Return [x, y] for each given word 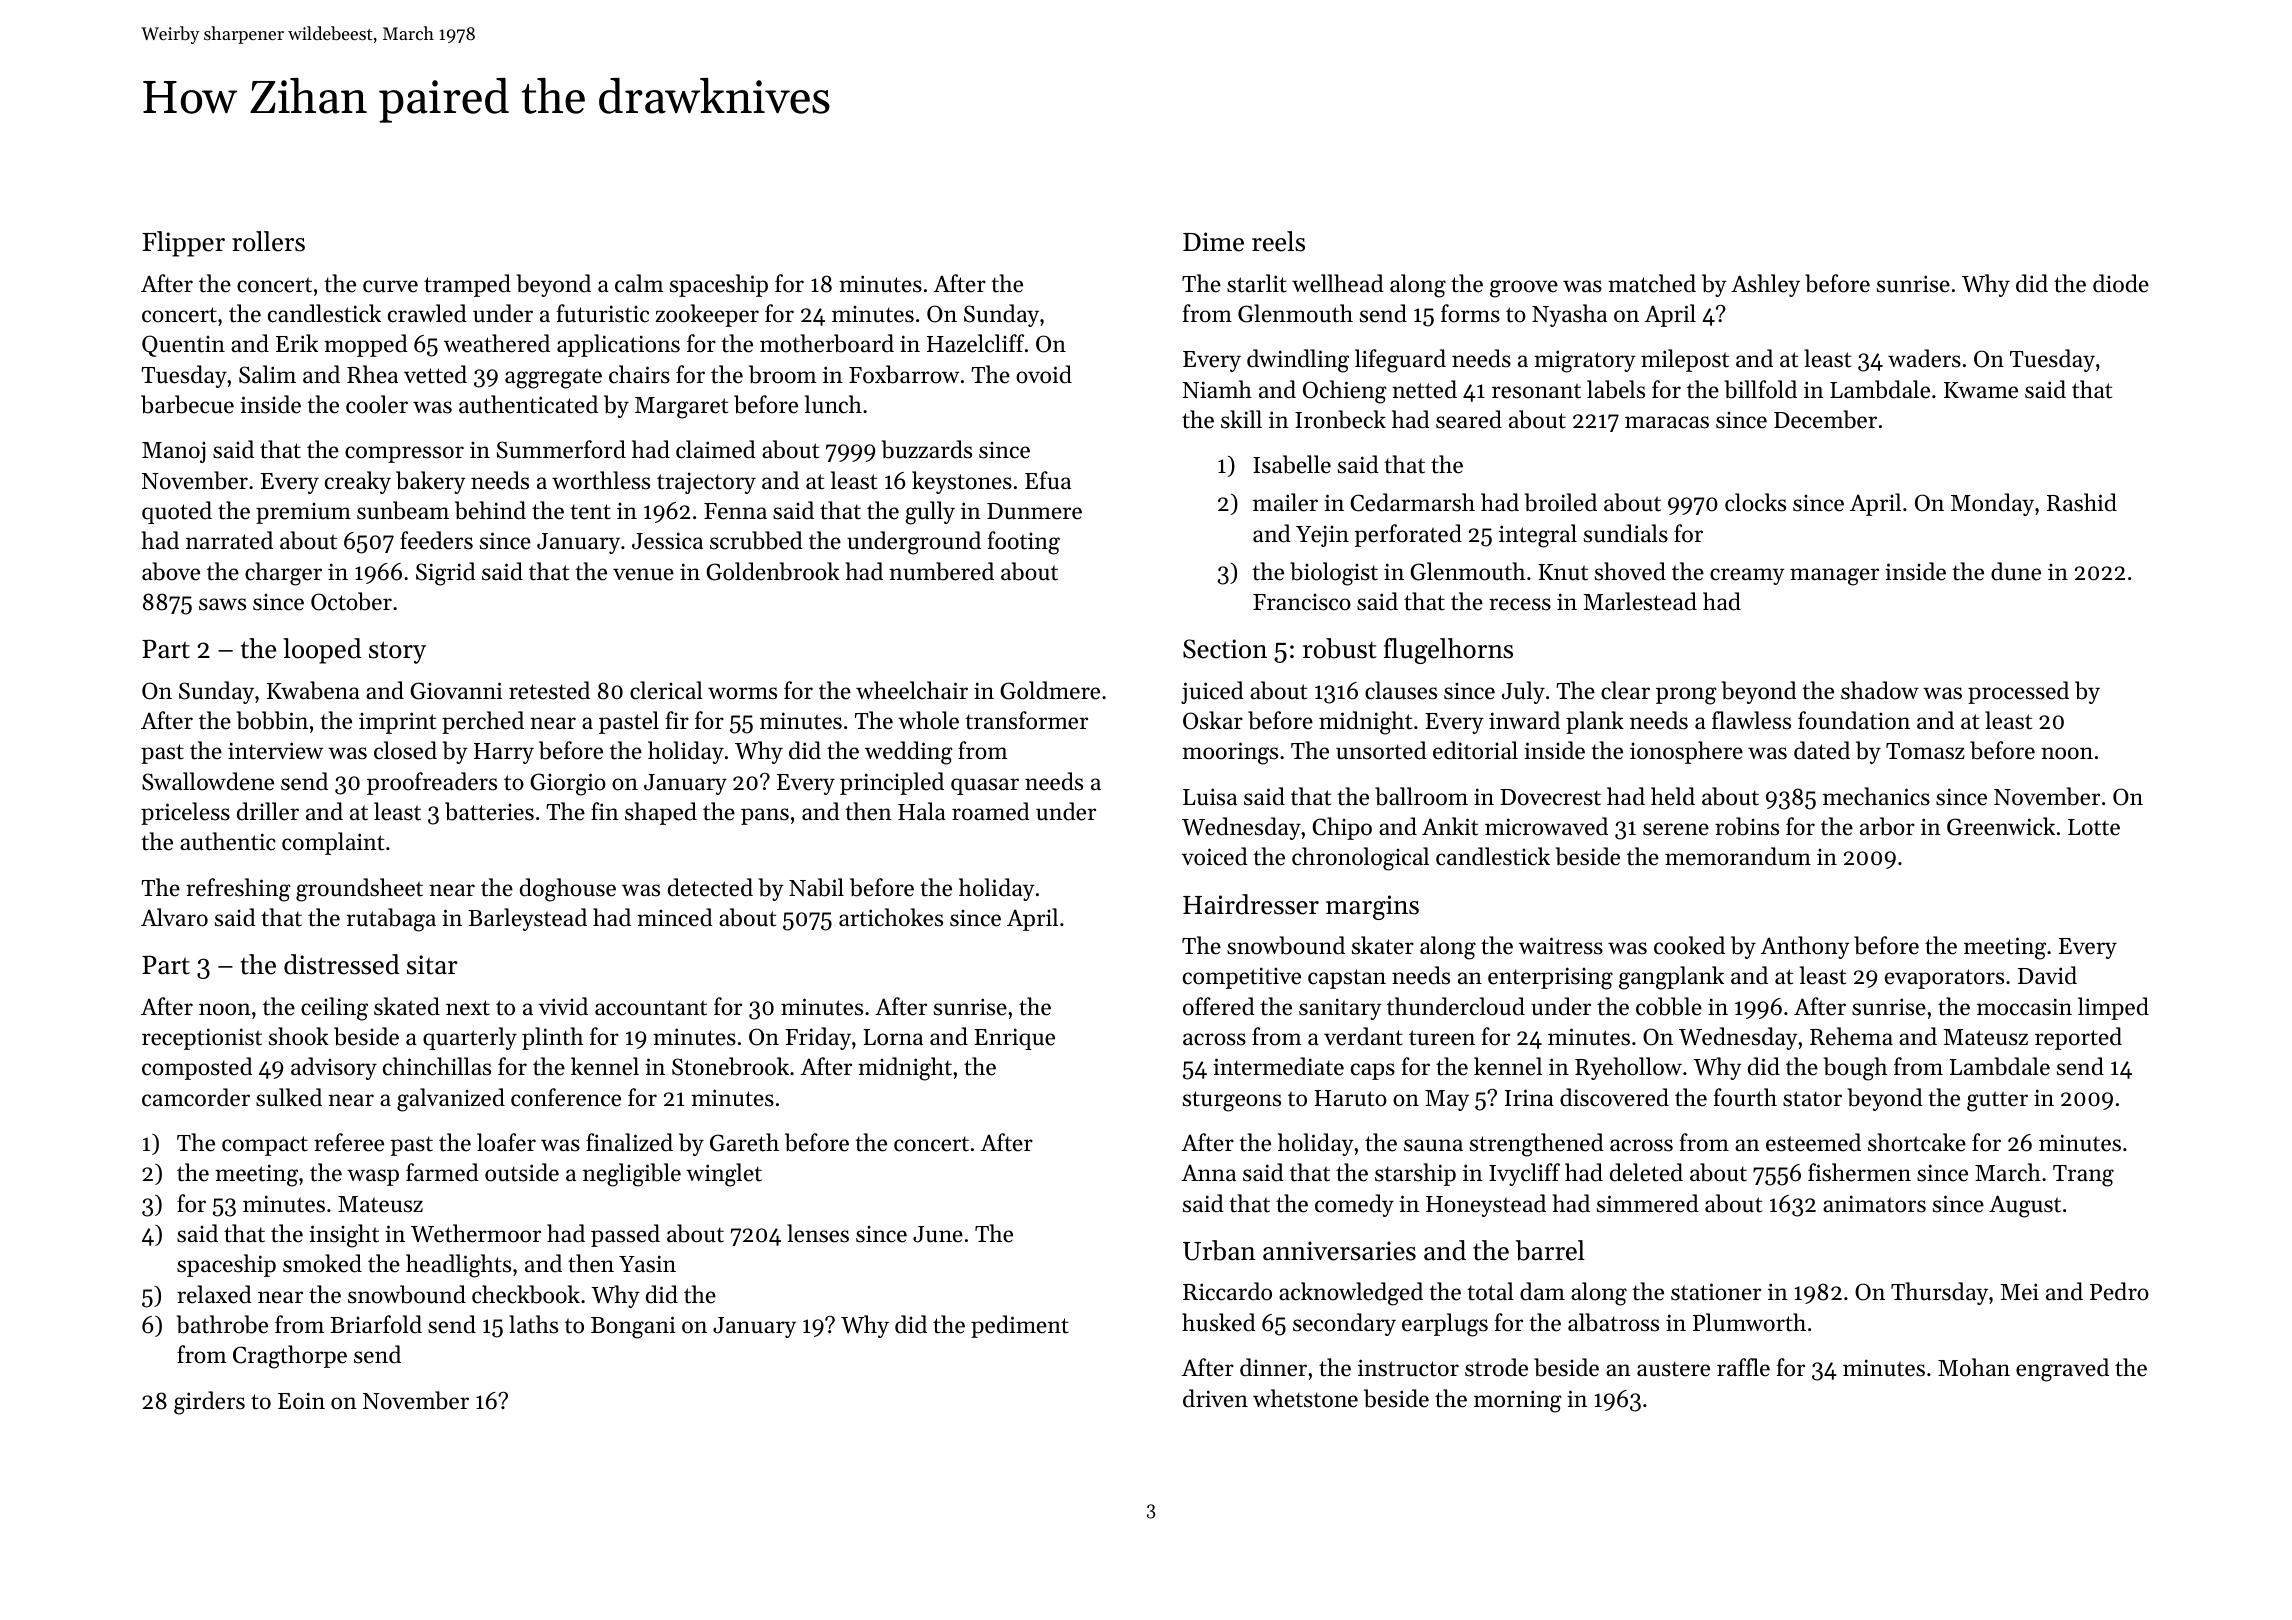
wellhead [1338, 283]
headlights [458, 1266]
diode [2121, 283]
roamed [991, 811]
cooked [1689, 945]
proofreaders [432, 783]
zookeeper [707, 315]
